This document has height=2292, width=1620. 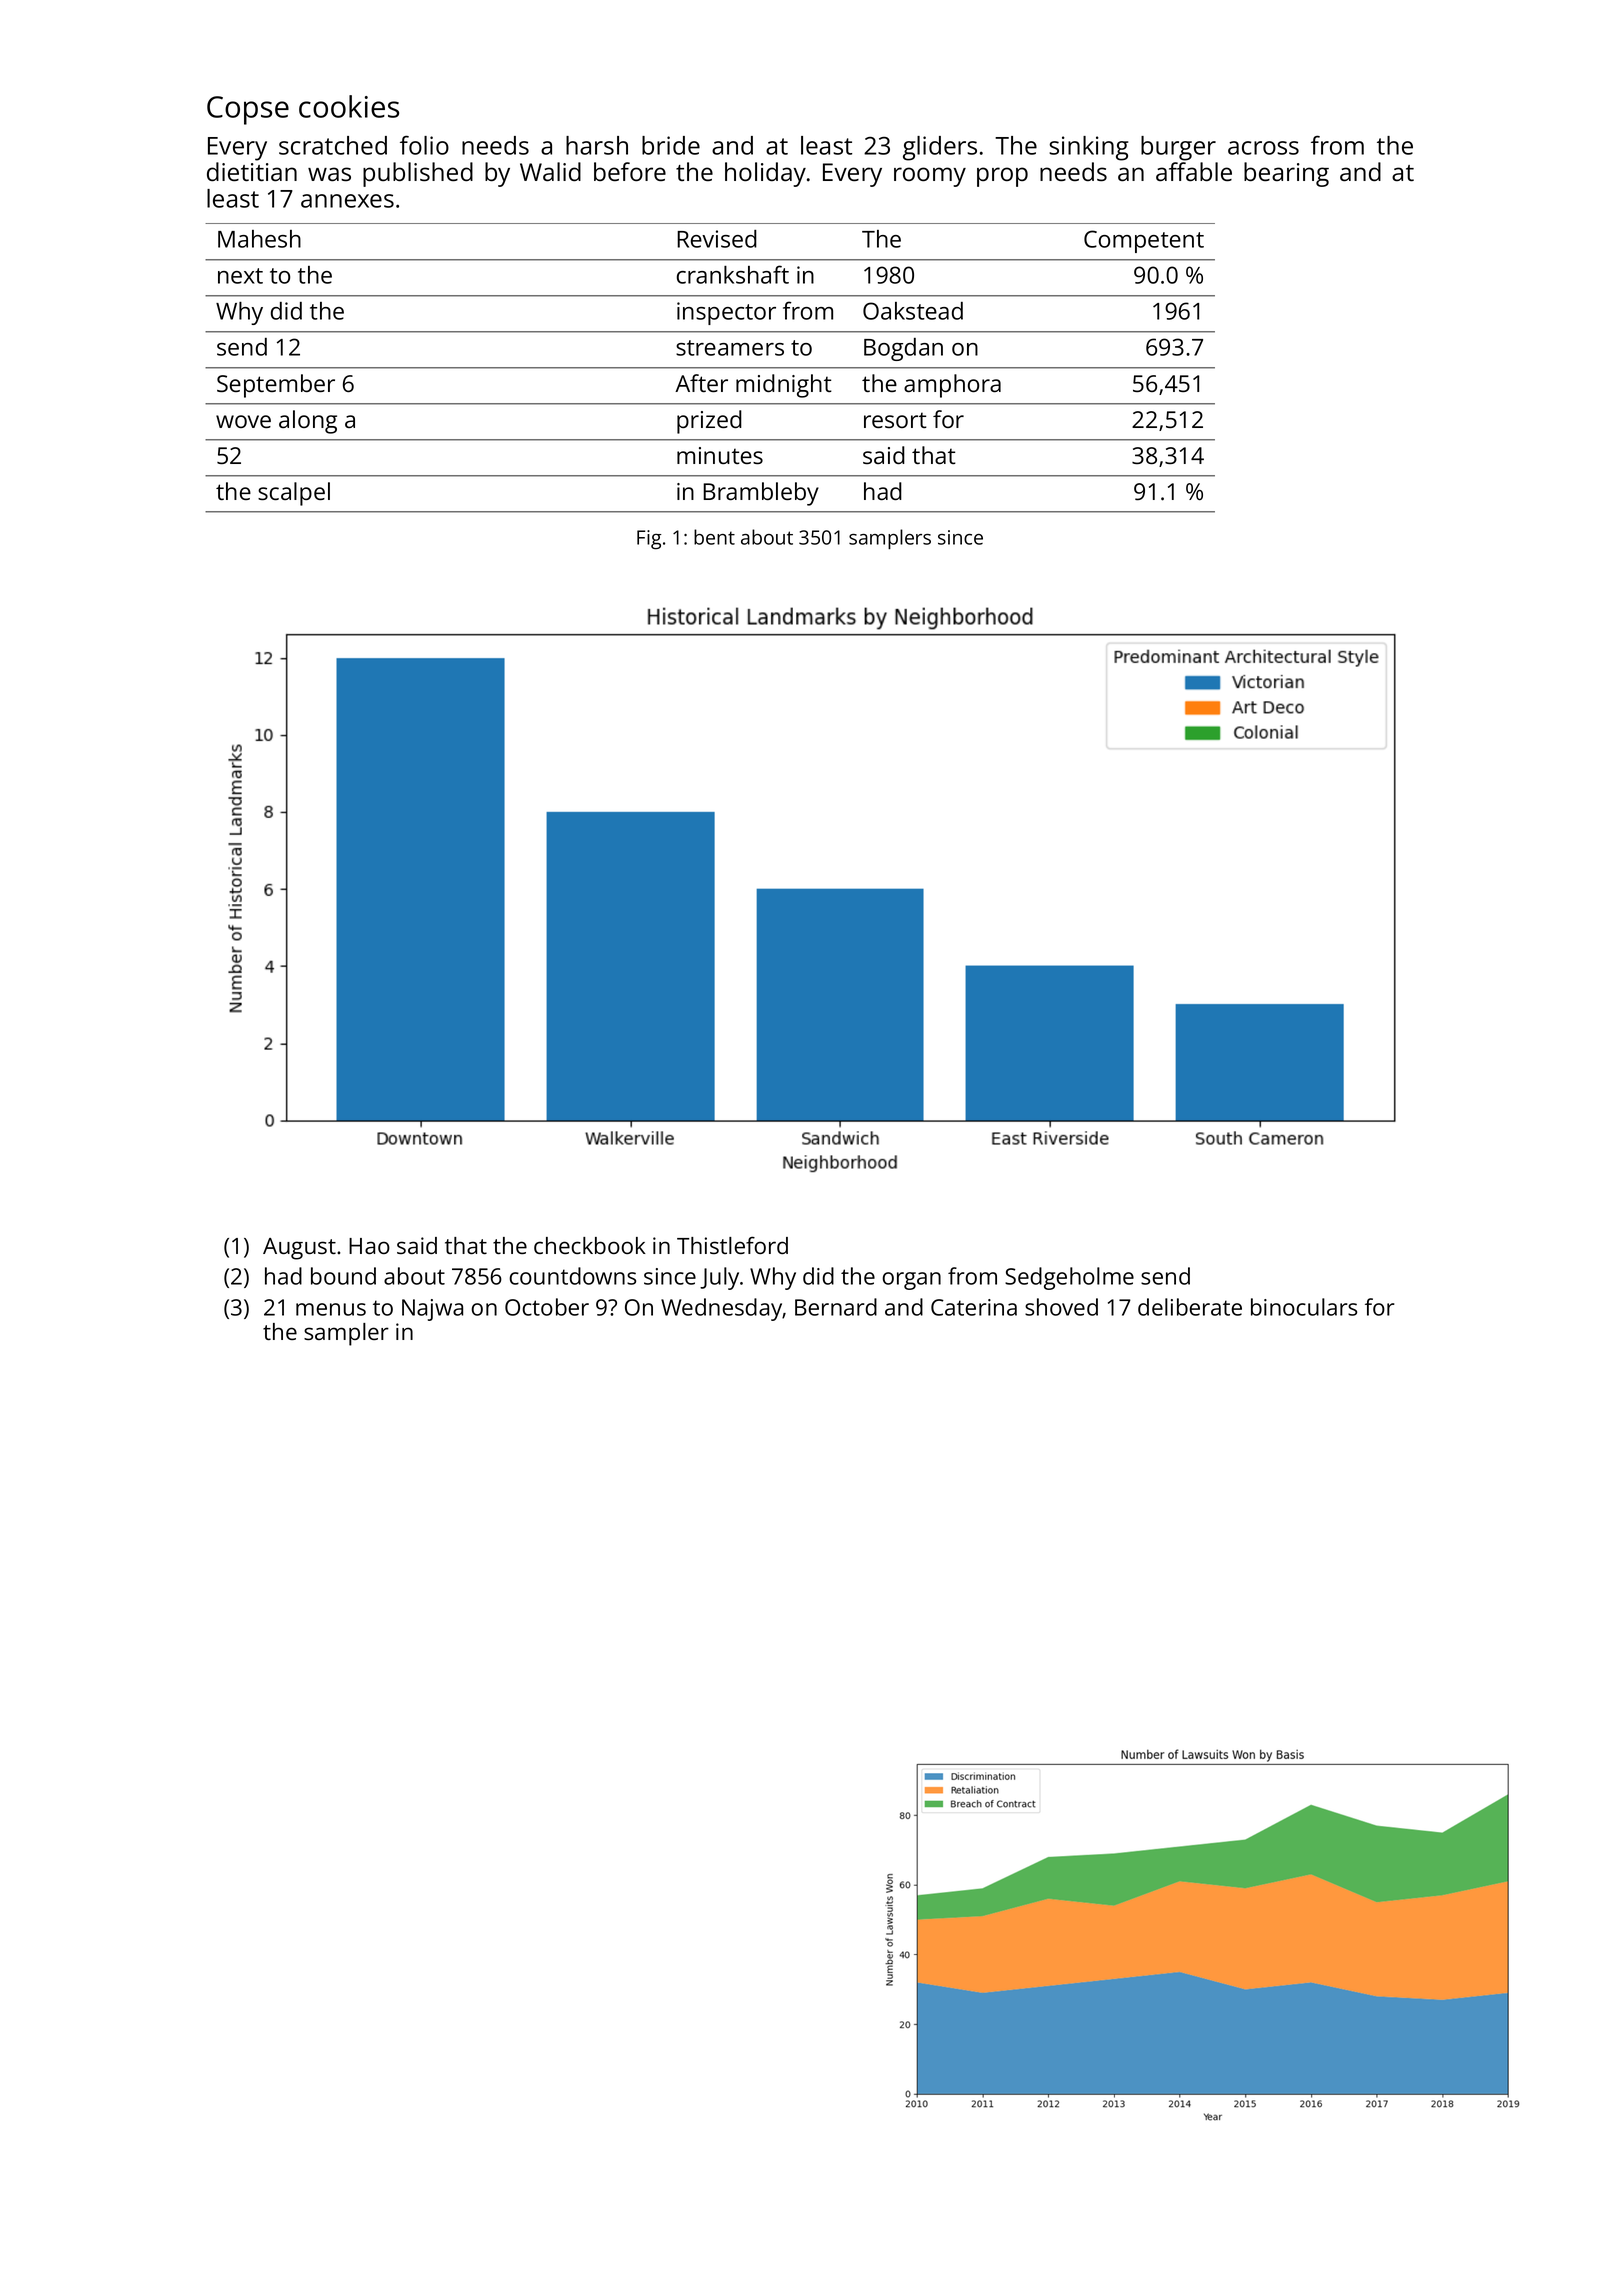 I want to click on checkbook, so click(x=590, y=1245).
